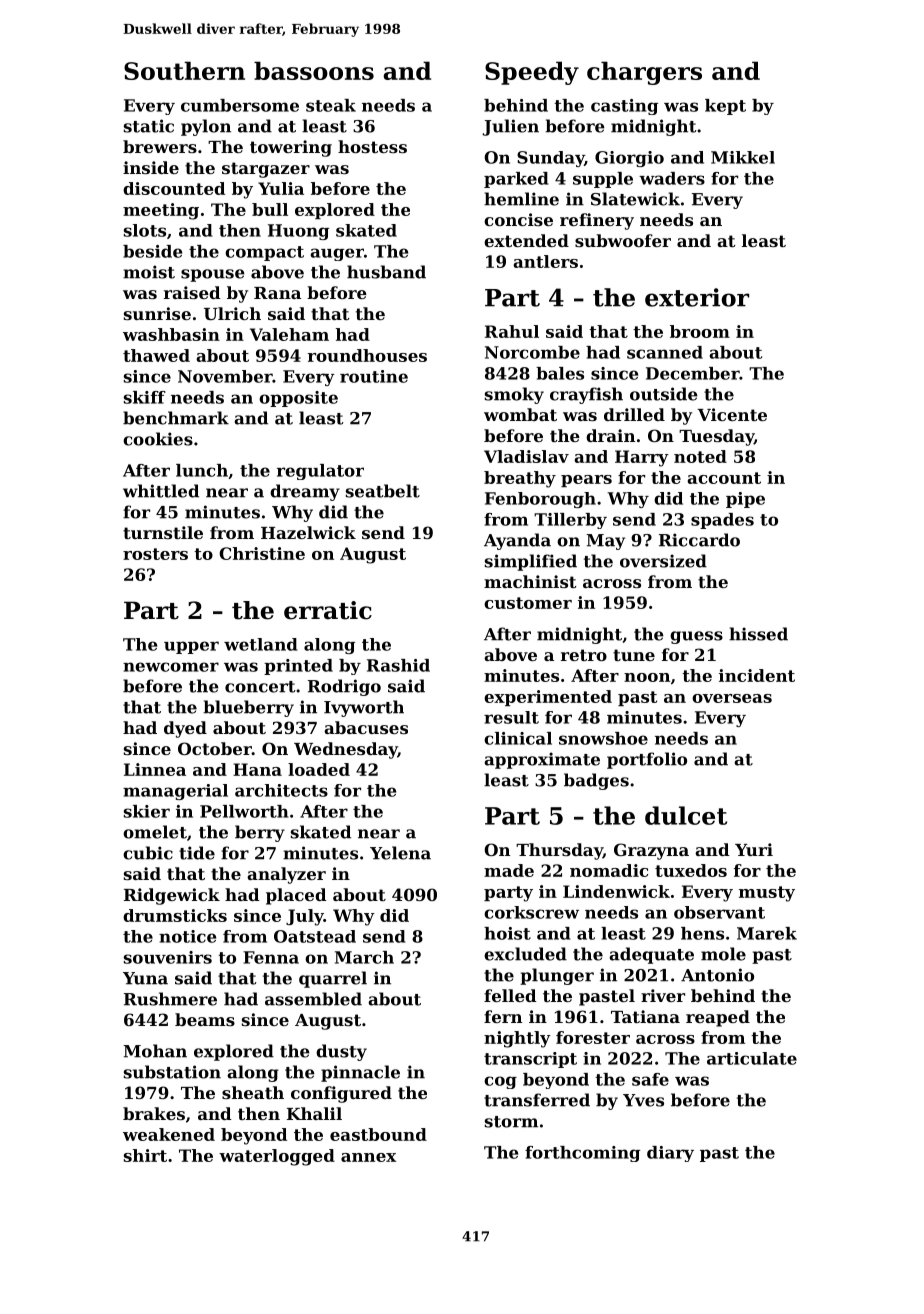 This image has width=924, height=1314. I want to click on rosters, so click(155, 554).
